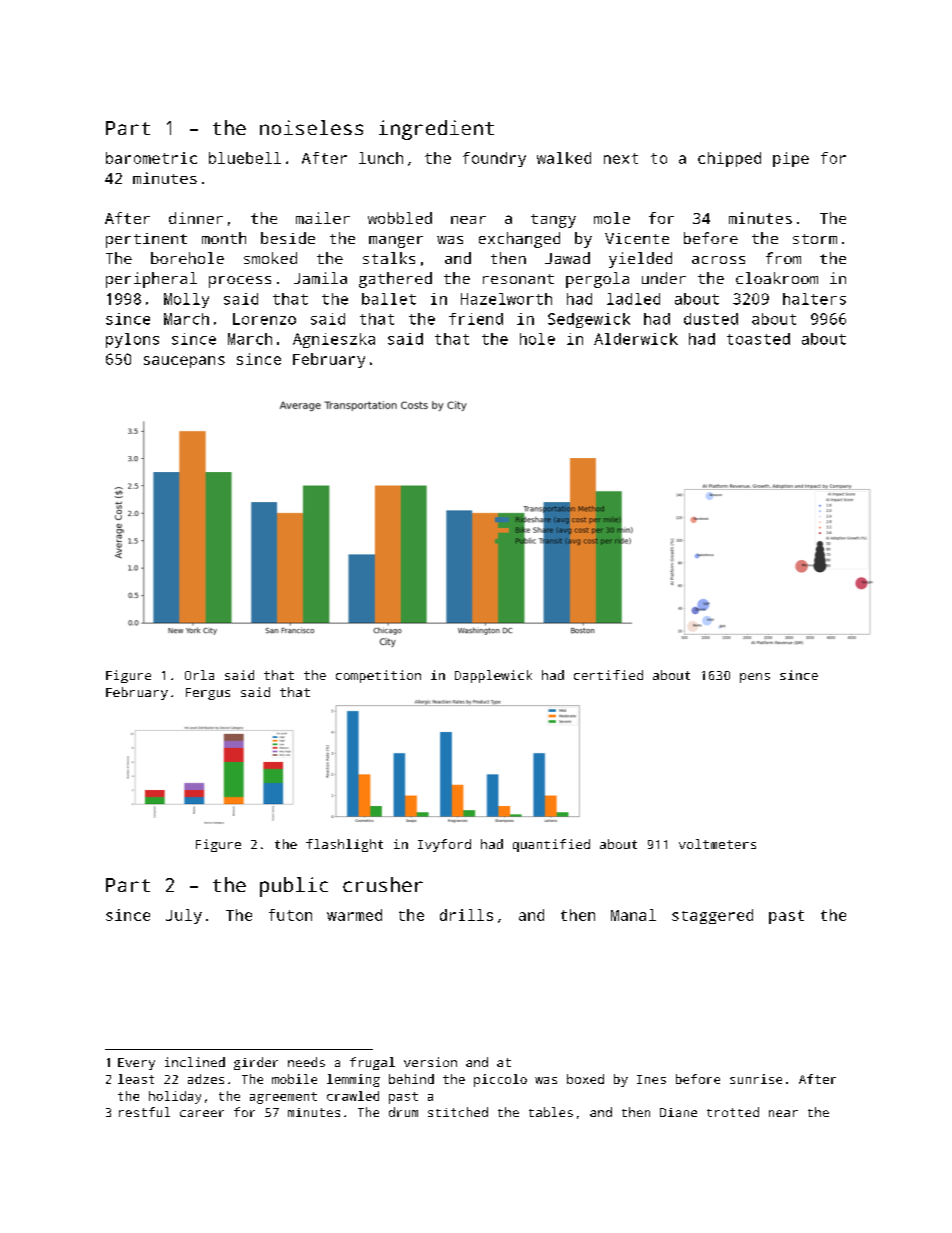 Image resolution: width=952 pixels, height=1233 pixels. Describe the element at coordinates (755, 678) in the page. I see `pens` at that location.
